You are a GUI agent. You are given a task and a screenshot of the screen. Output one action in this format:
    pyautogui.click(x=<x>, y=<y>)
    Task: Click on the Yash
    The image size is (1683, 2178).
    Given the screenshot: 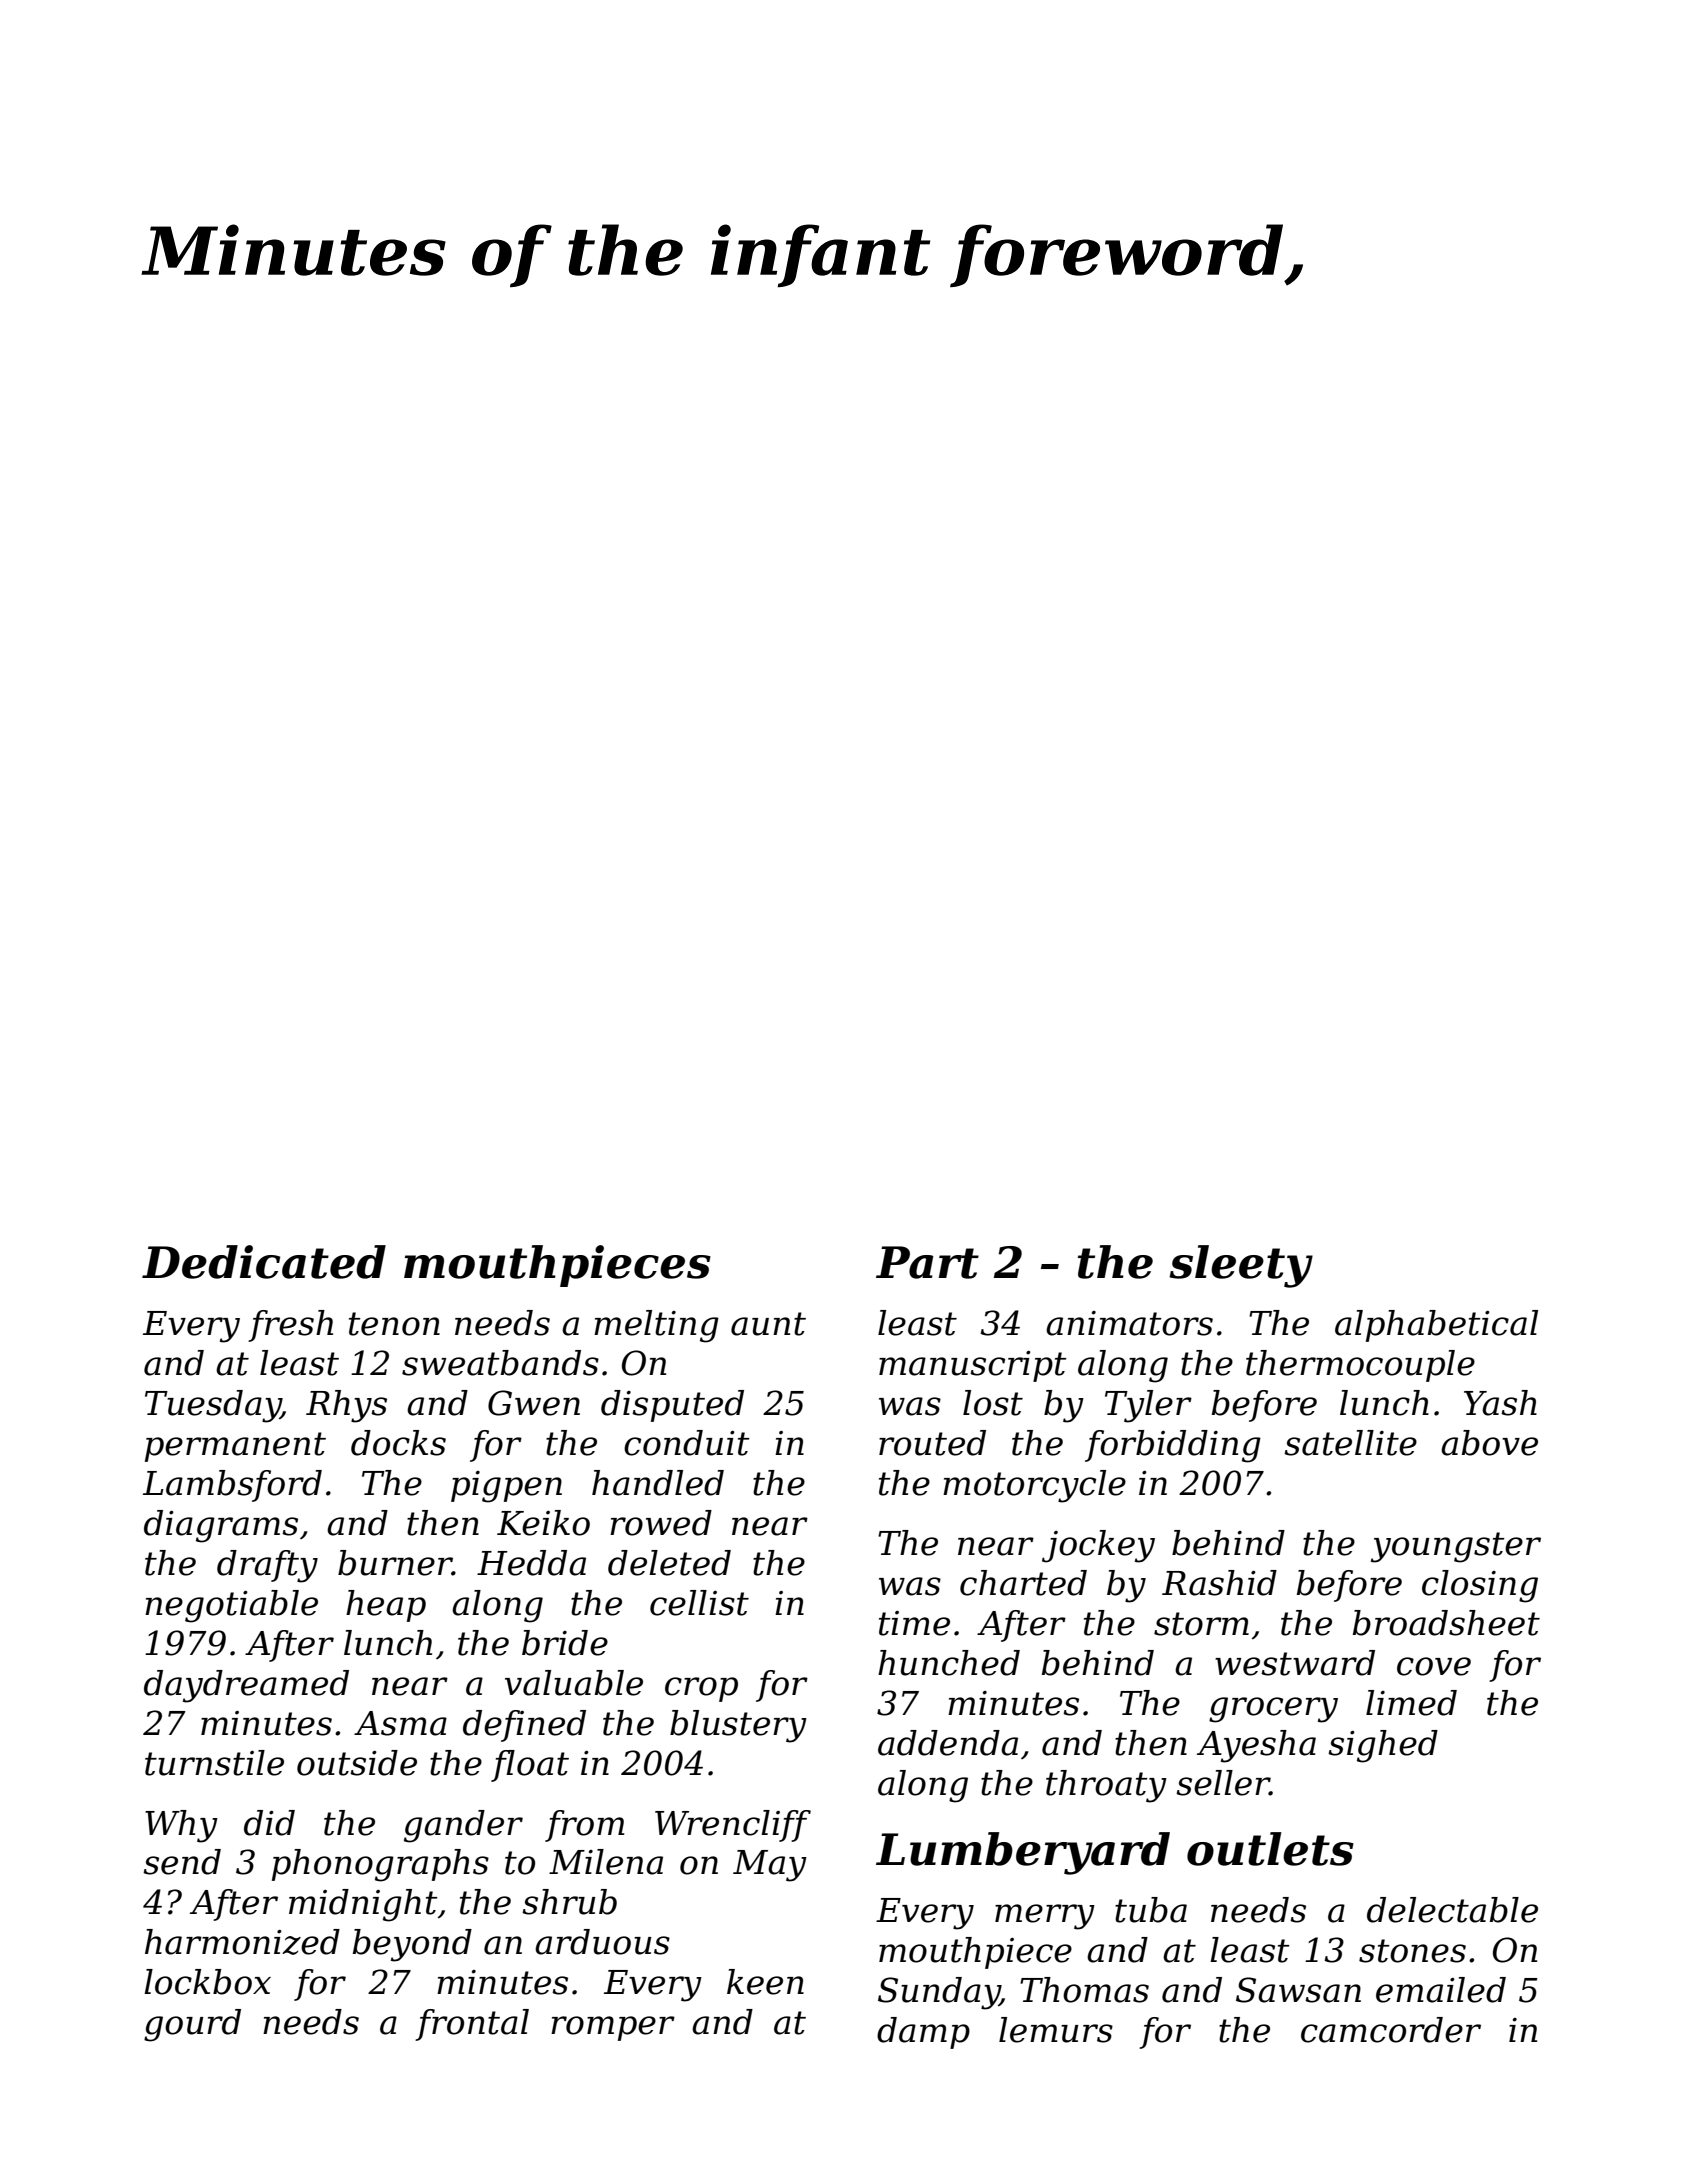 What is the action you would take?
    pyautogui.click(x=1500, y=1403)
